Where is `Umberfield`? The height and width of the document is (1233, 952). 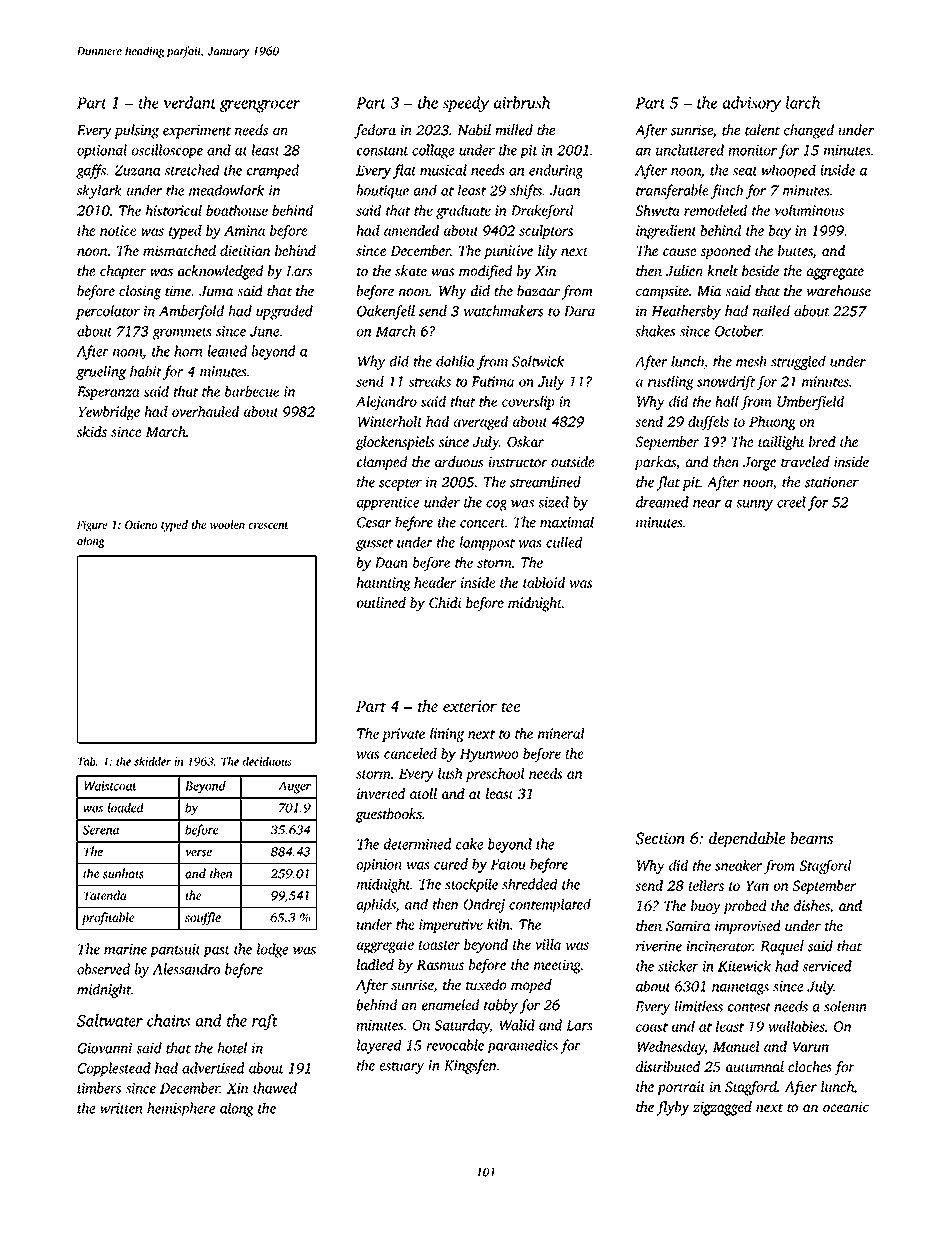 Umberfield is located at coordinates (810, 402).
